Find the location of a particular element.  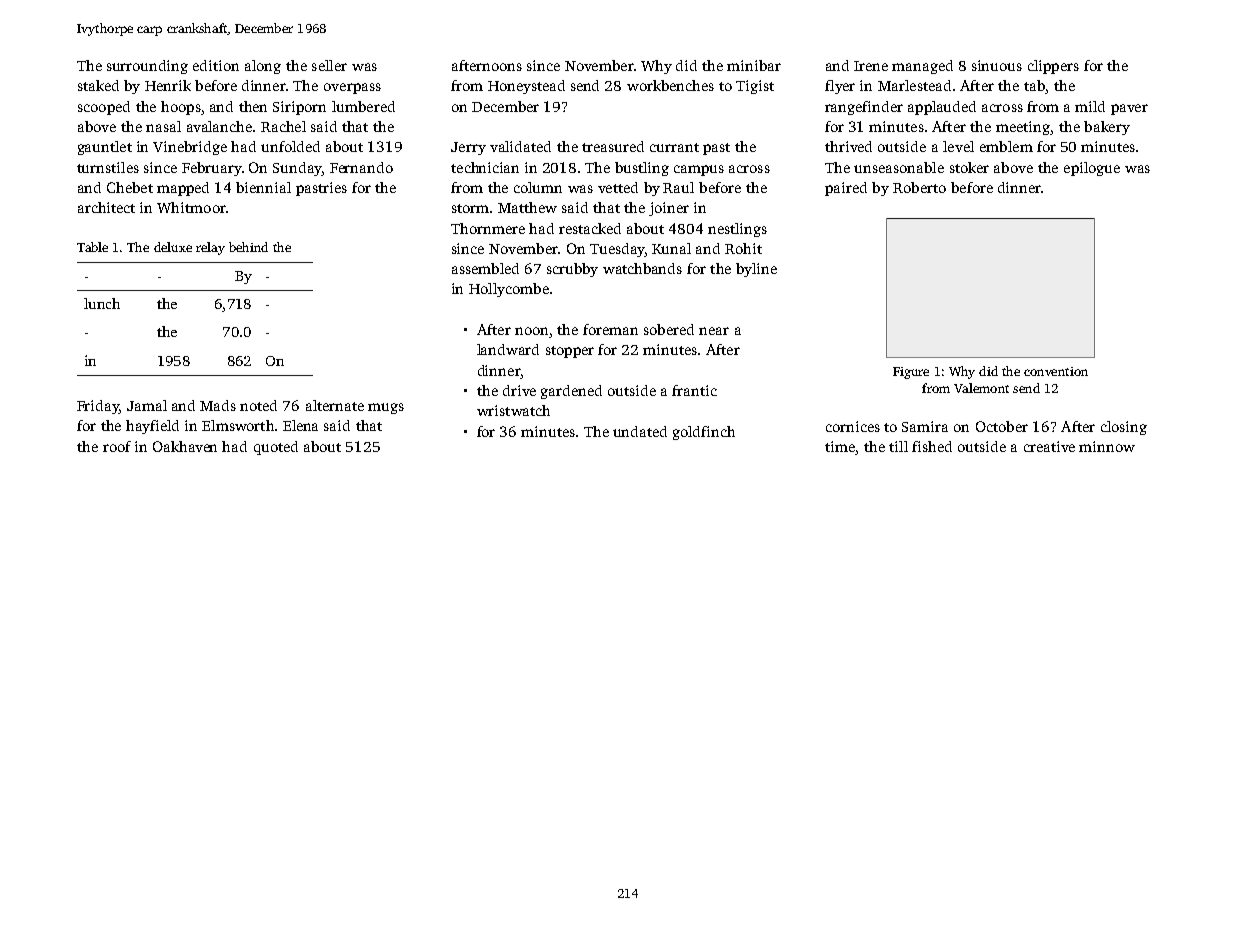

restacked is located at coordinates (590, 228).
